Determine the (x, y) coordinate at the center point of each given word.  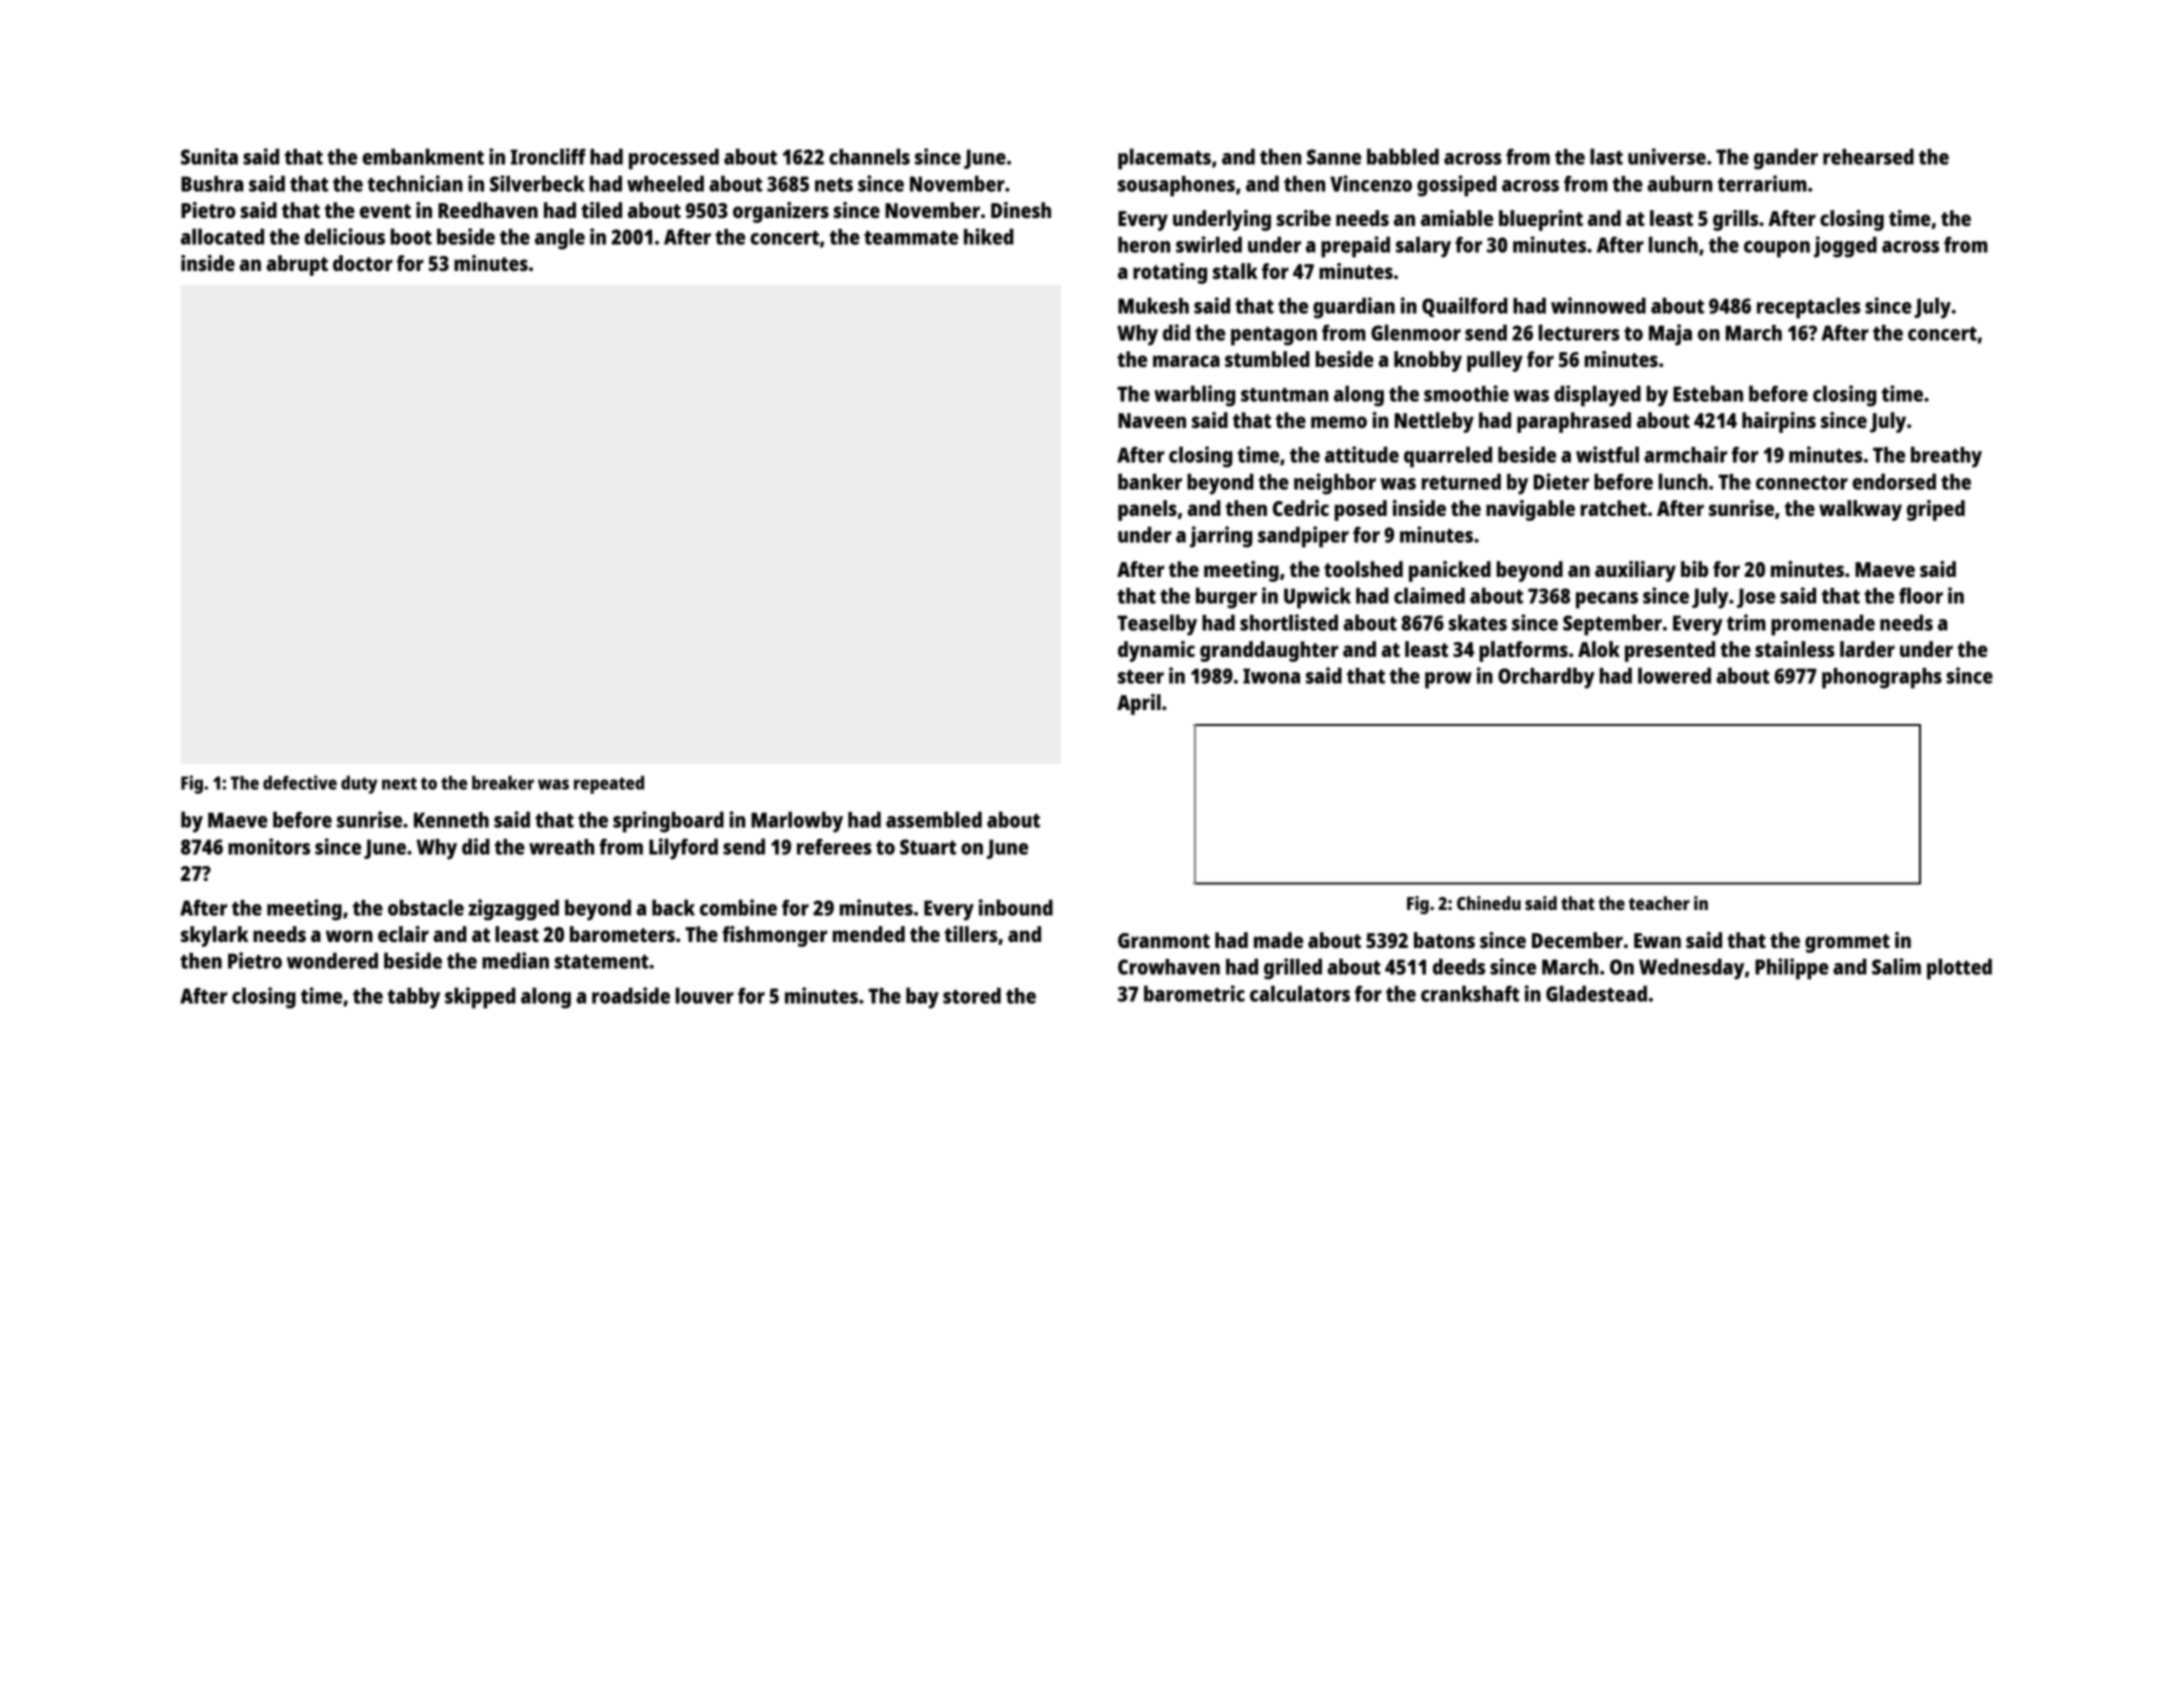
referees (834, 846)
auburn (1679, 183)
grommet (1847, 943)
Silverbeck (537, 183)
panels (1147, 510)
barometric (1194, 993)
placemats (1164, 159)
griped (1936, 510)
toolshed (1363, 569)
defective (300, 782)
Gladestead (1596, 993)
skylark (215, 936)
